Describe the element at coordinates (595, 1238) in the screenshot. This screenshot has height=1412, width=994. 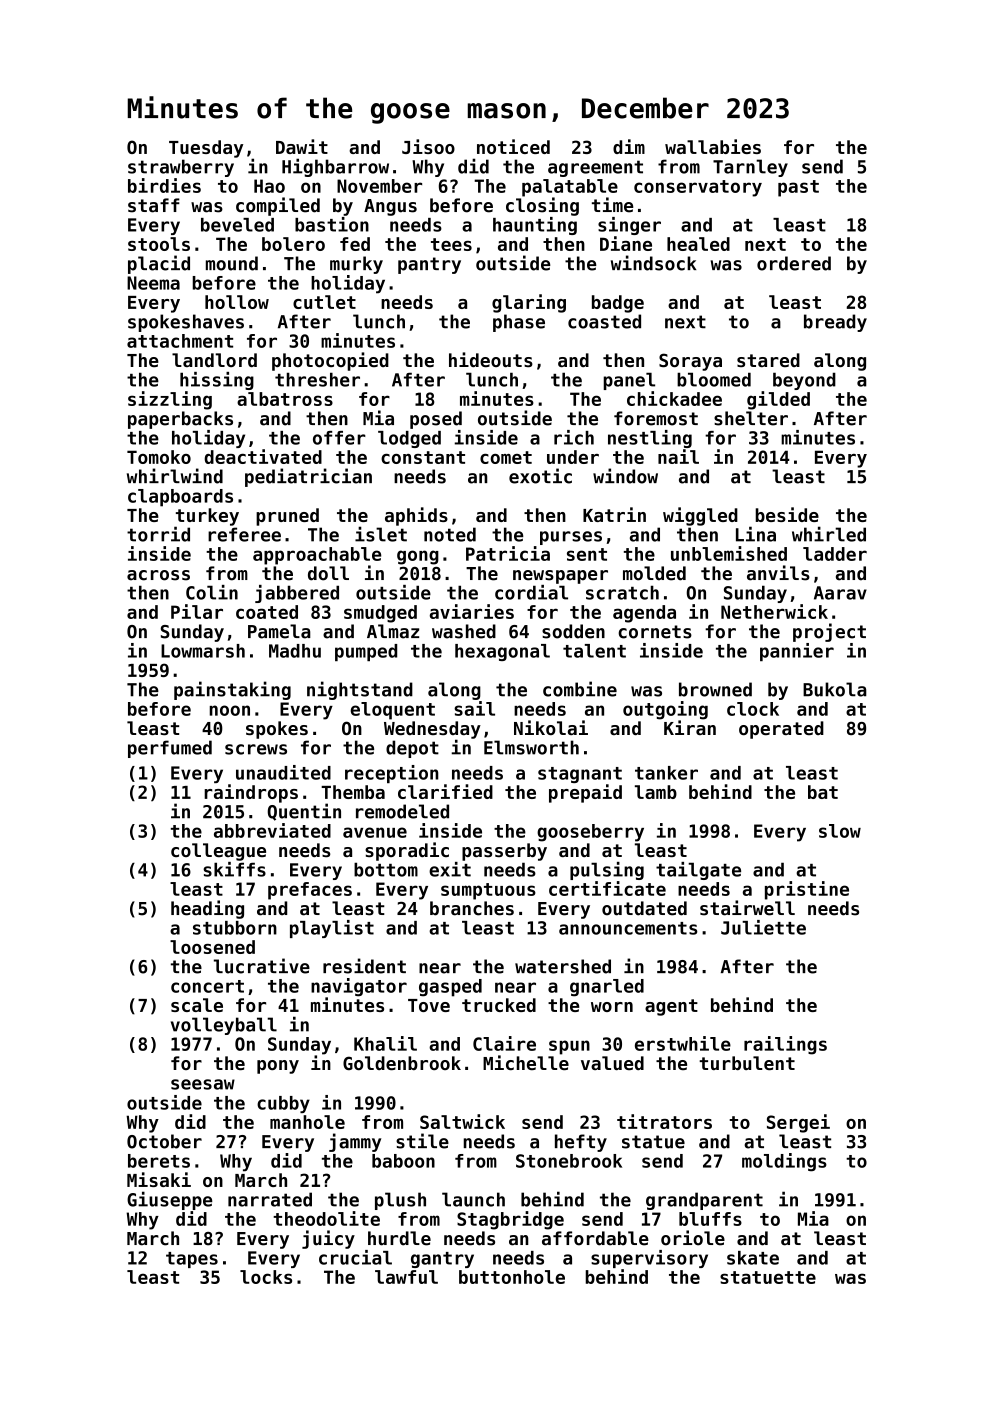
I see `affordable` at that location.
